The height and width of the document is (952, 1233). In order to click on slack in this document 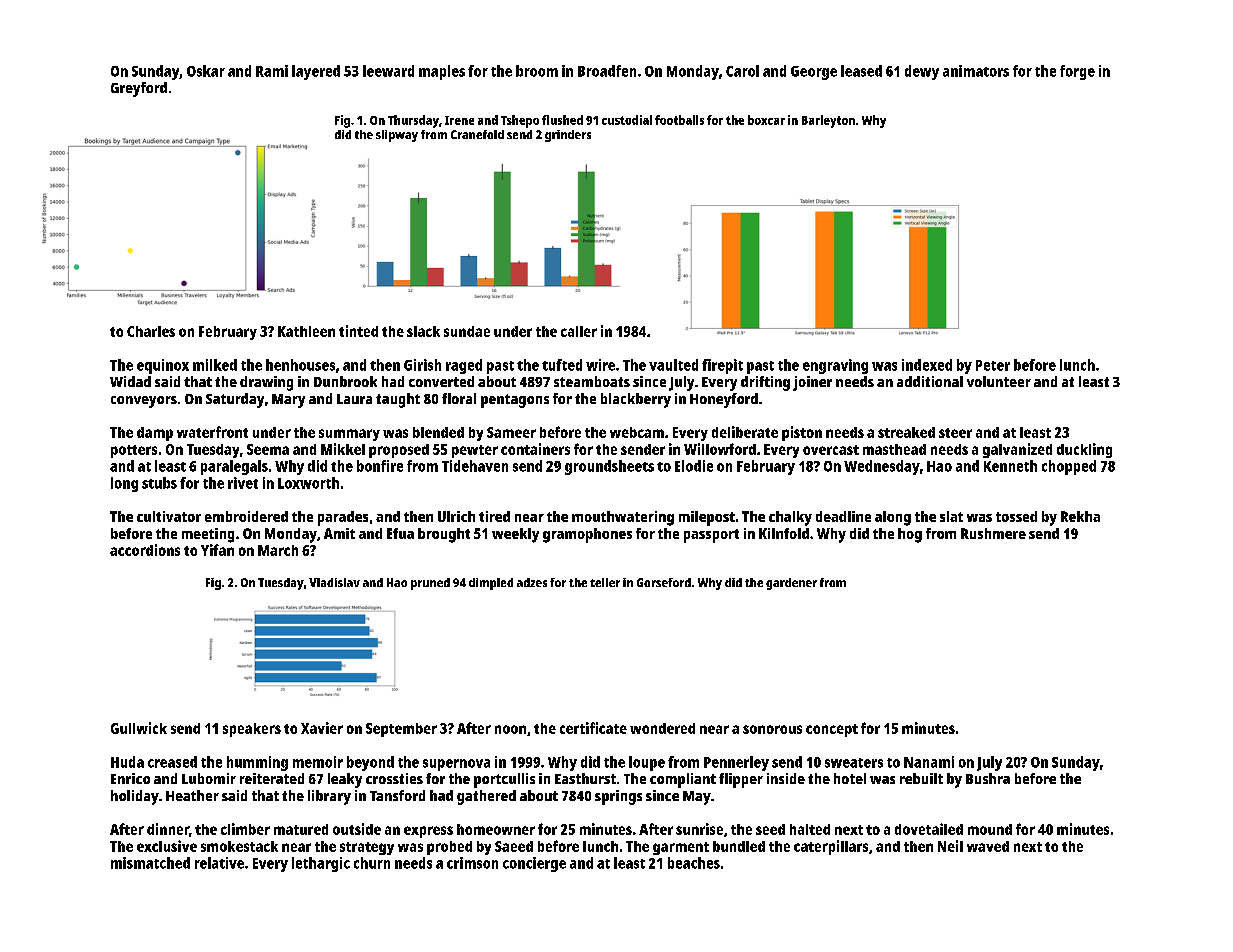, I will do `click(423, 331)`.
